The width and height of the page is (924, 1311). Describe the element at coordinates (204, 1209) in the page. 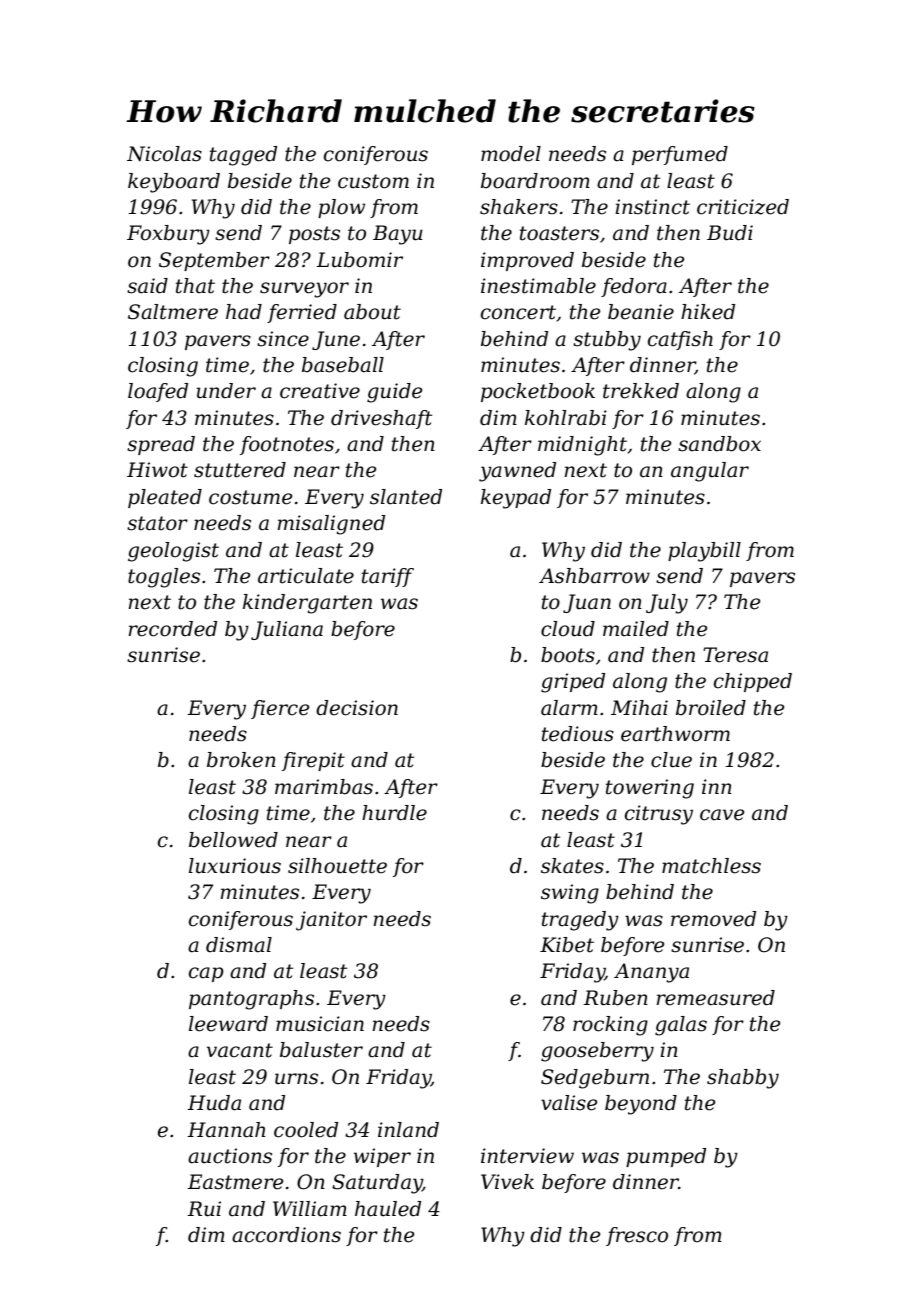

I see `Rui` at that location.
